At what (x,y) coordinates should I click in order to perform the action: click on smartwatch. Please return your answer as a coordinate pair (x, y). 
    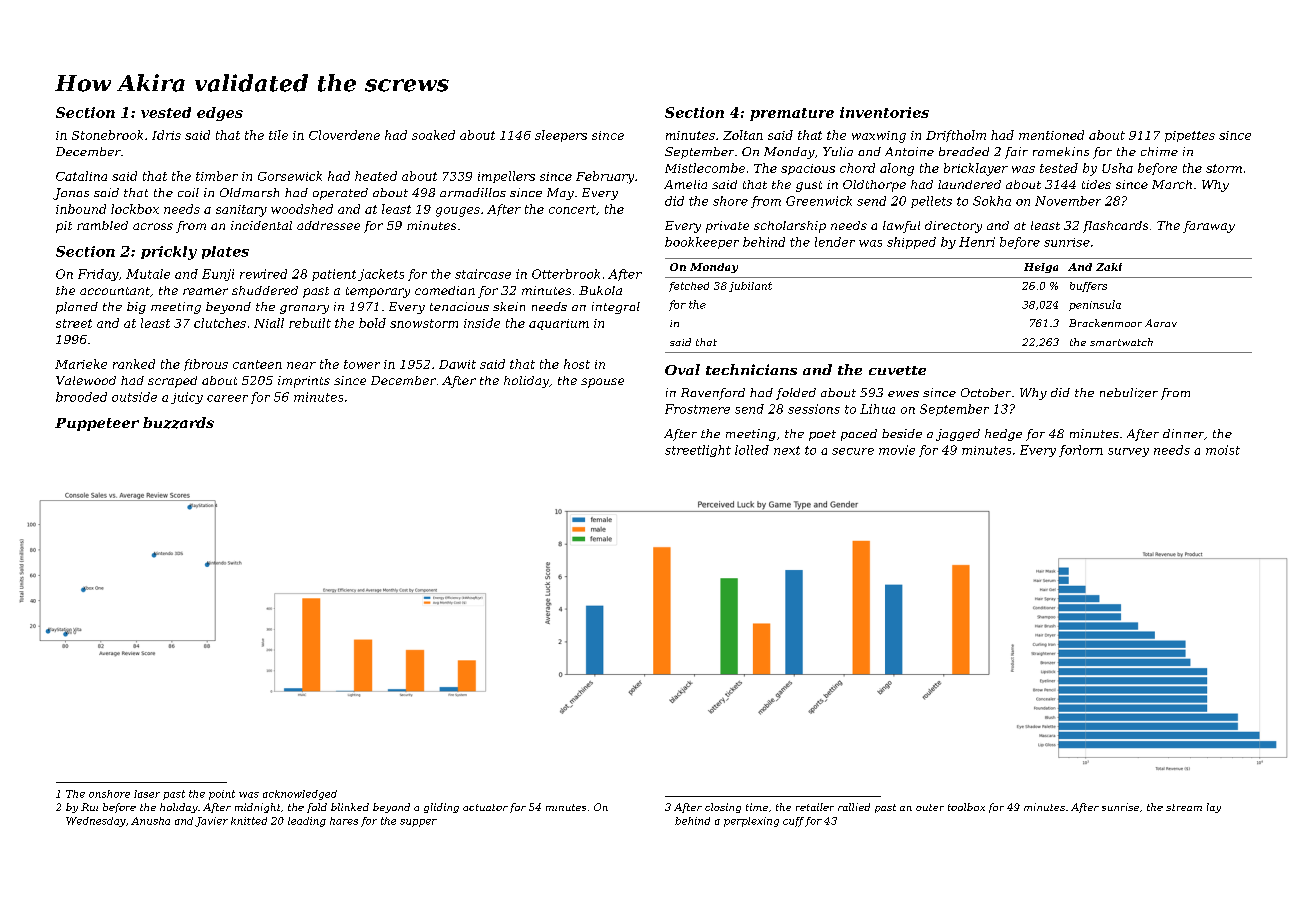
    Looking at the image, I should click on (1121, 342).
